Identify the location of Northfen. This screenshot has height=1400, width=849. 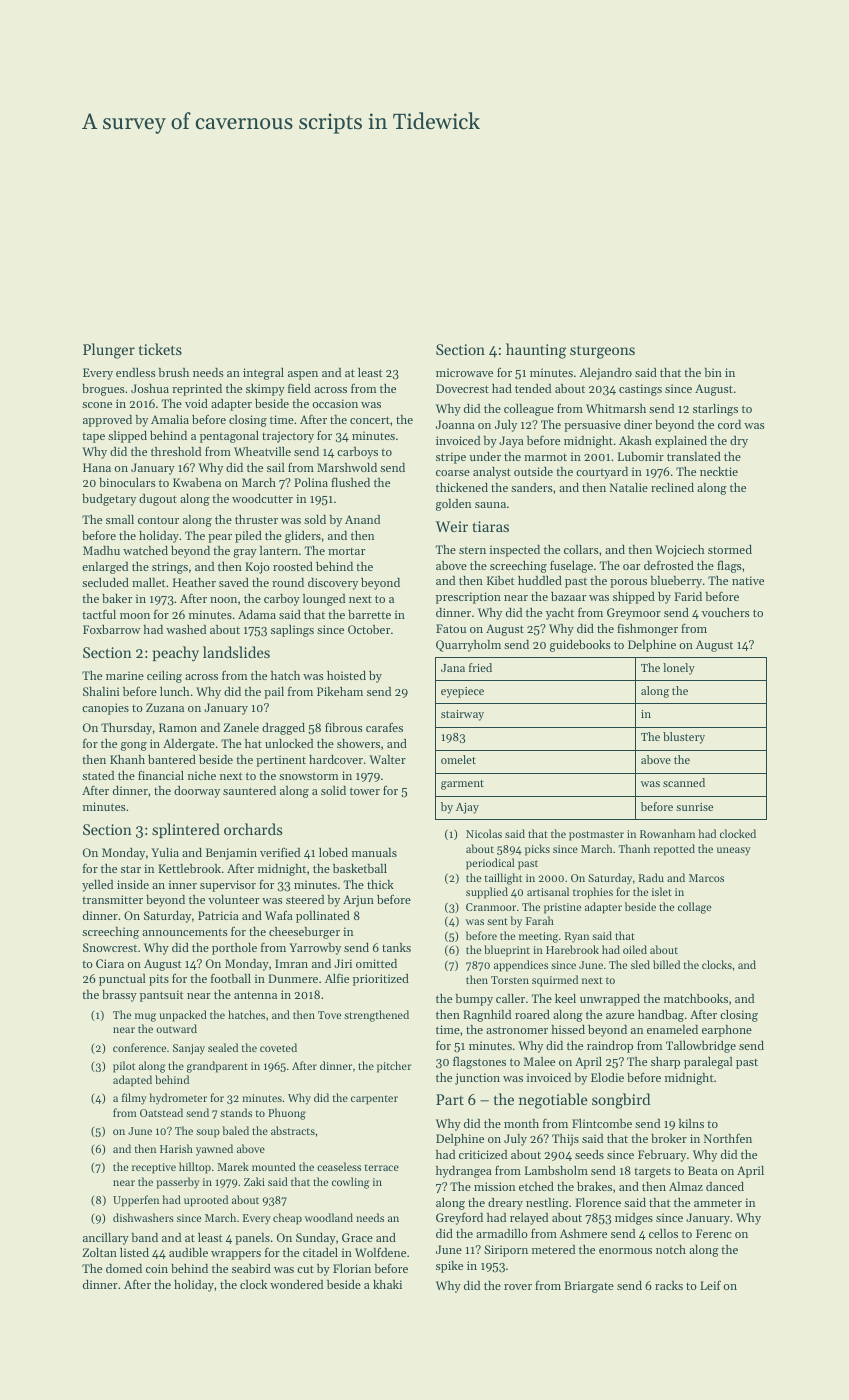
(728, 1138).
